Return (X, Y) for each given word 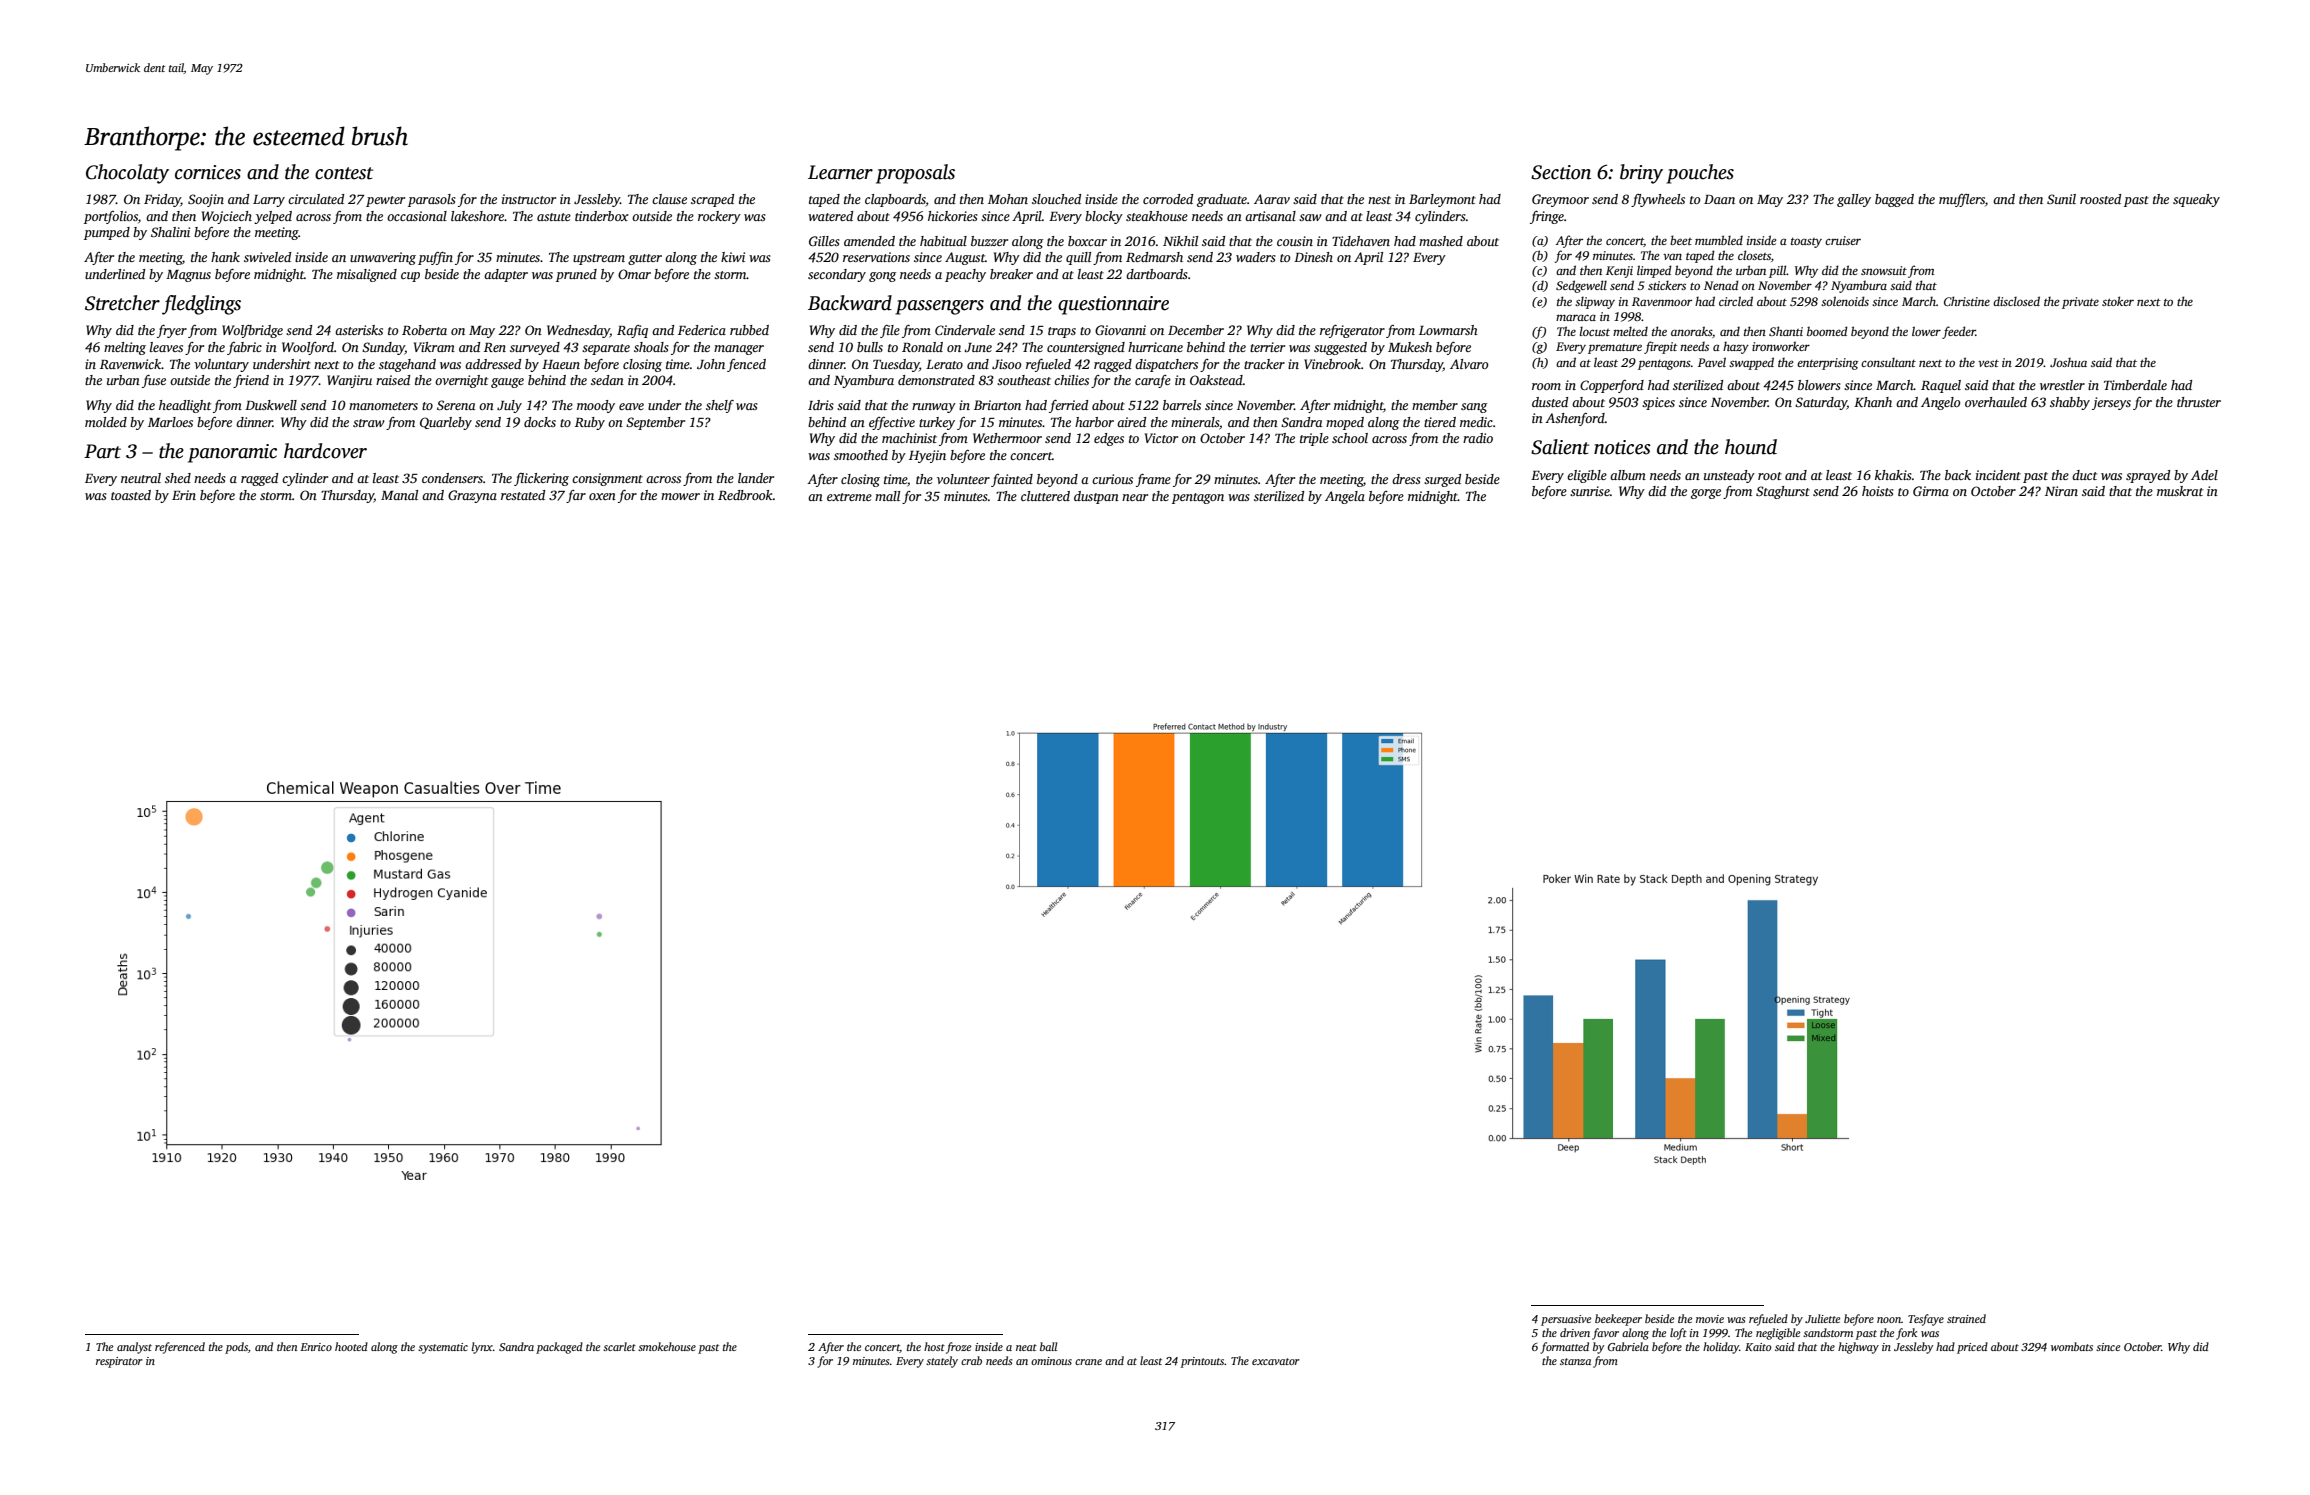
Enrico (316, 1347)
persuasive (1566, 1320)
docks (540, 422)
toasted (131, 495)
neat (1026, 1347)
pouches (1700, 174)
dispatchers (1166, 365)
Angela (1345, 497)
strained (1966, 1318)
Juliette (1822, 1318)
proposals (915, 174)
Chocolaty (127, 174)
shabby (2070, 403)
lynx (482, 1348)
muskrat (2180, 491)
